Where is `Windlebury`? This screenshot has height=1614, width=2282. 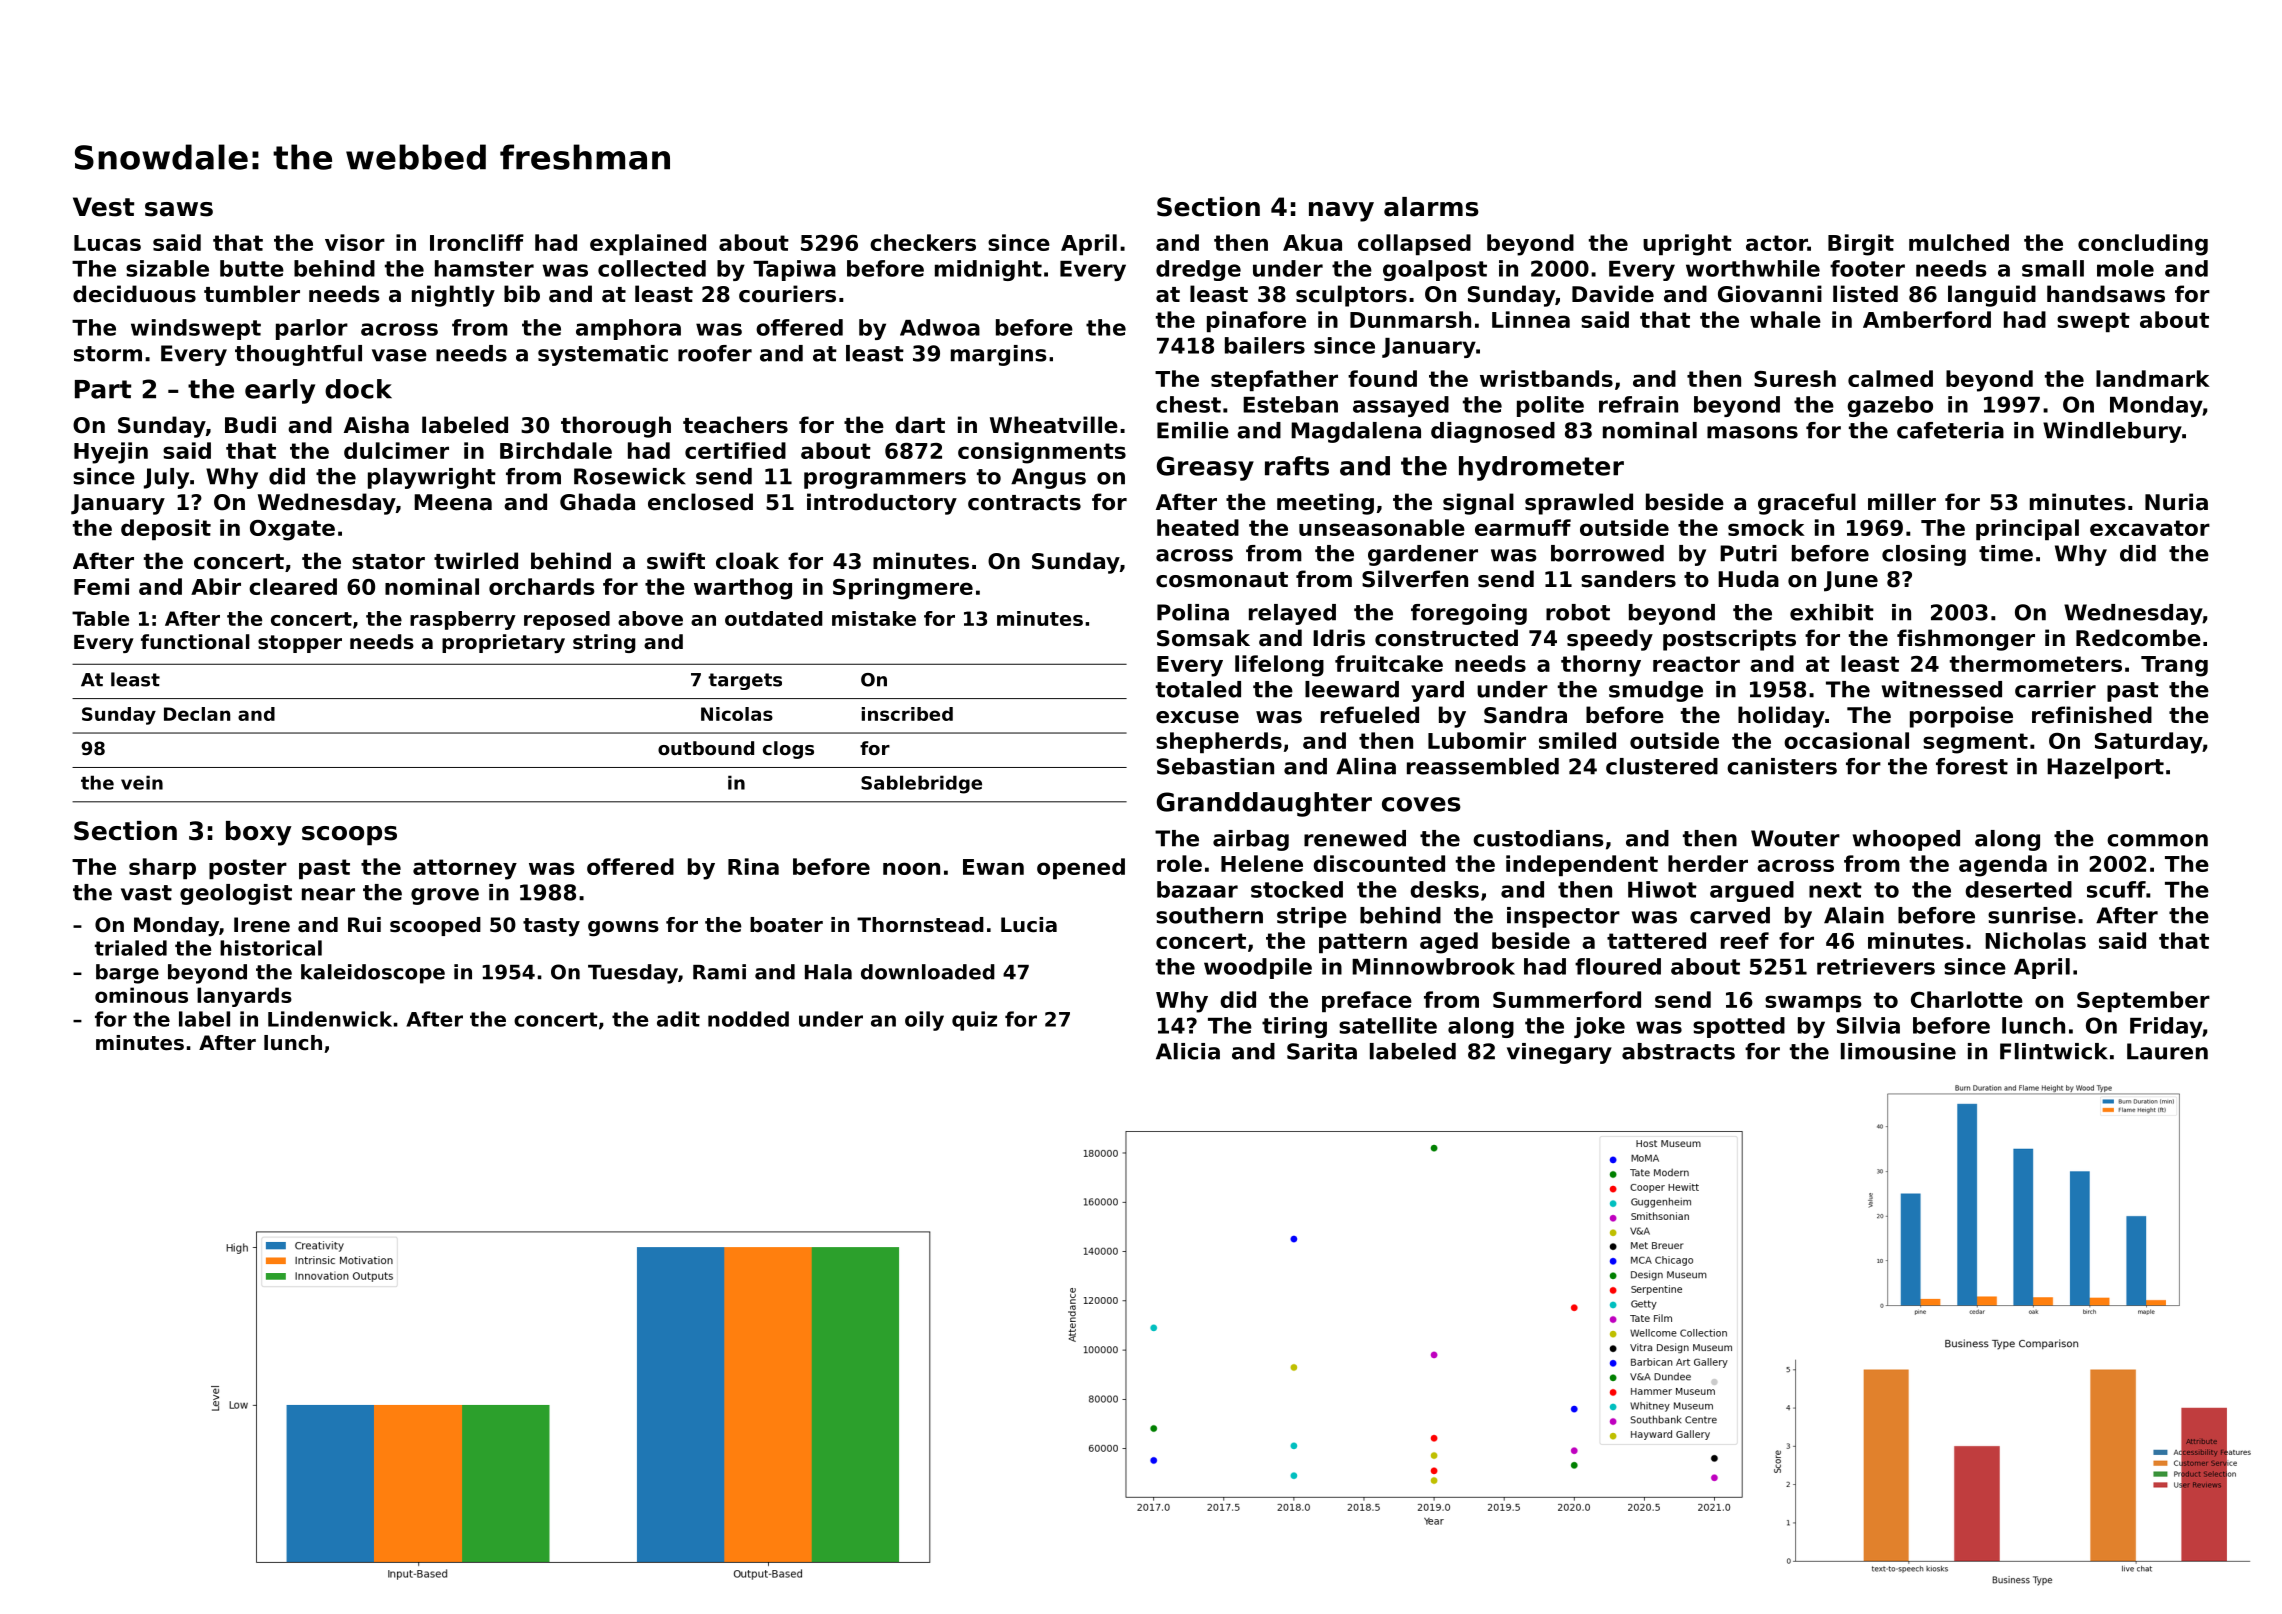 Windlebury is located at coordinates (2112, 432).
